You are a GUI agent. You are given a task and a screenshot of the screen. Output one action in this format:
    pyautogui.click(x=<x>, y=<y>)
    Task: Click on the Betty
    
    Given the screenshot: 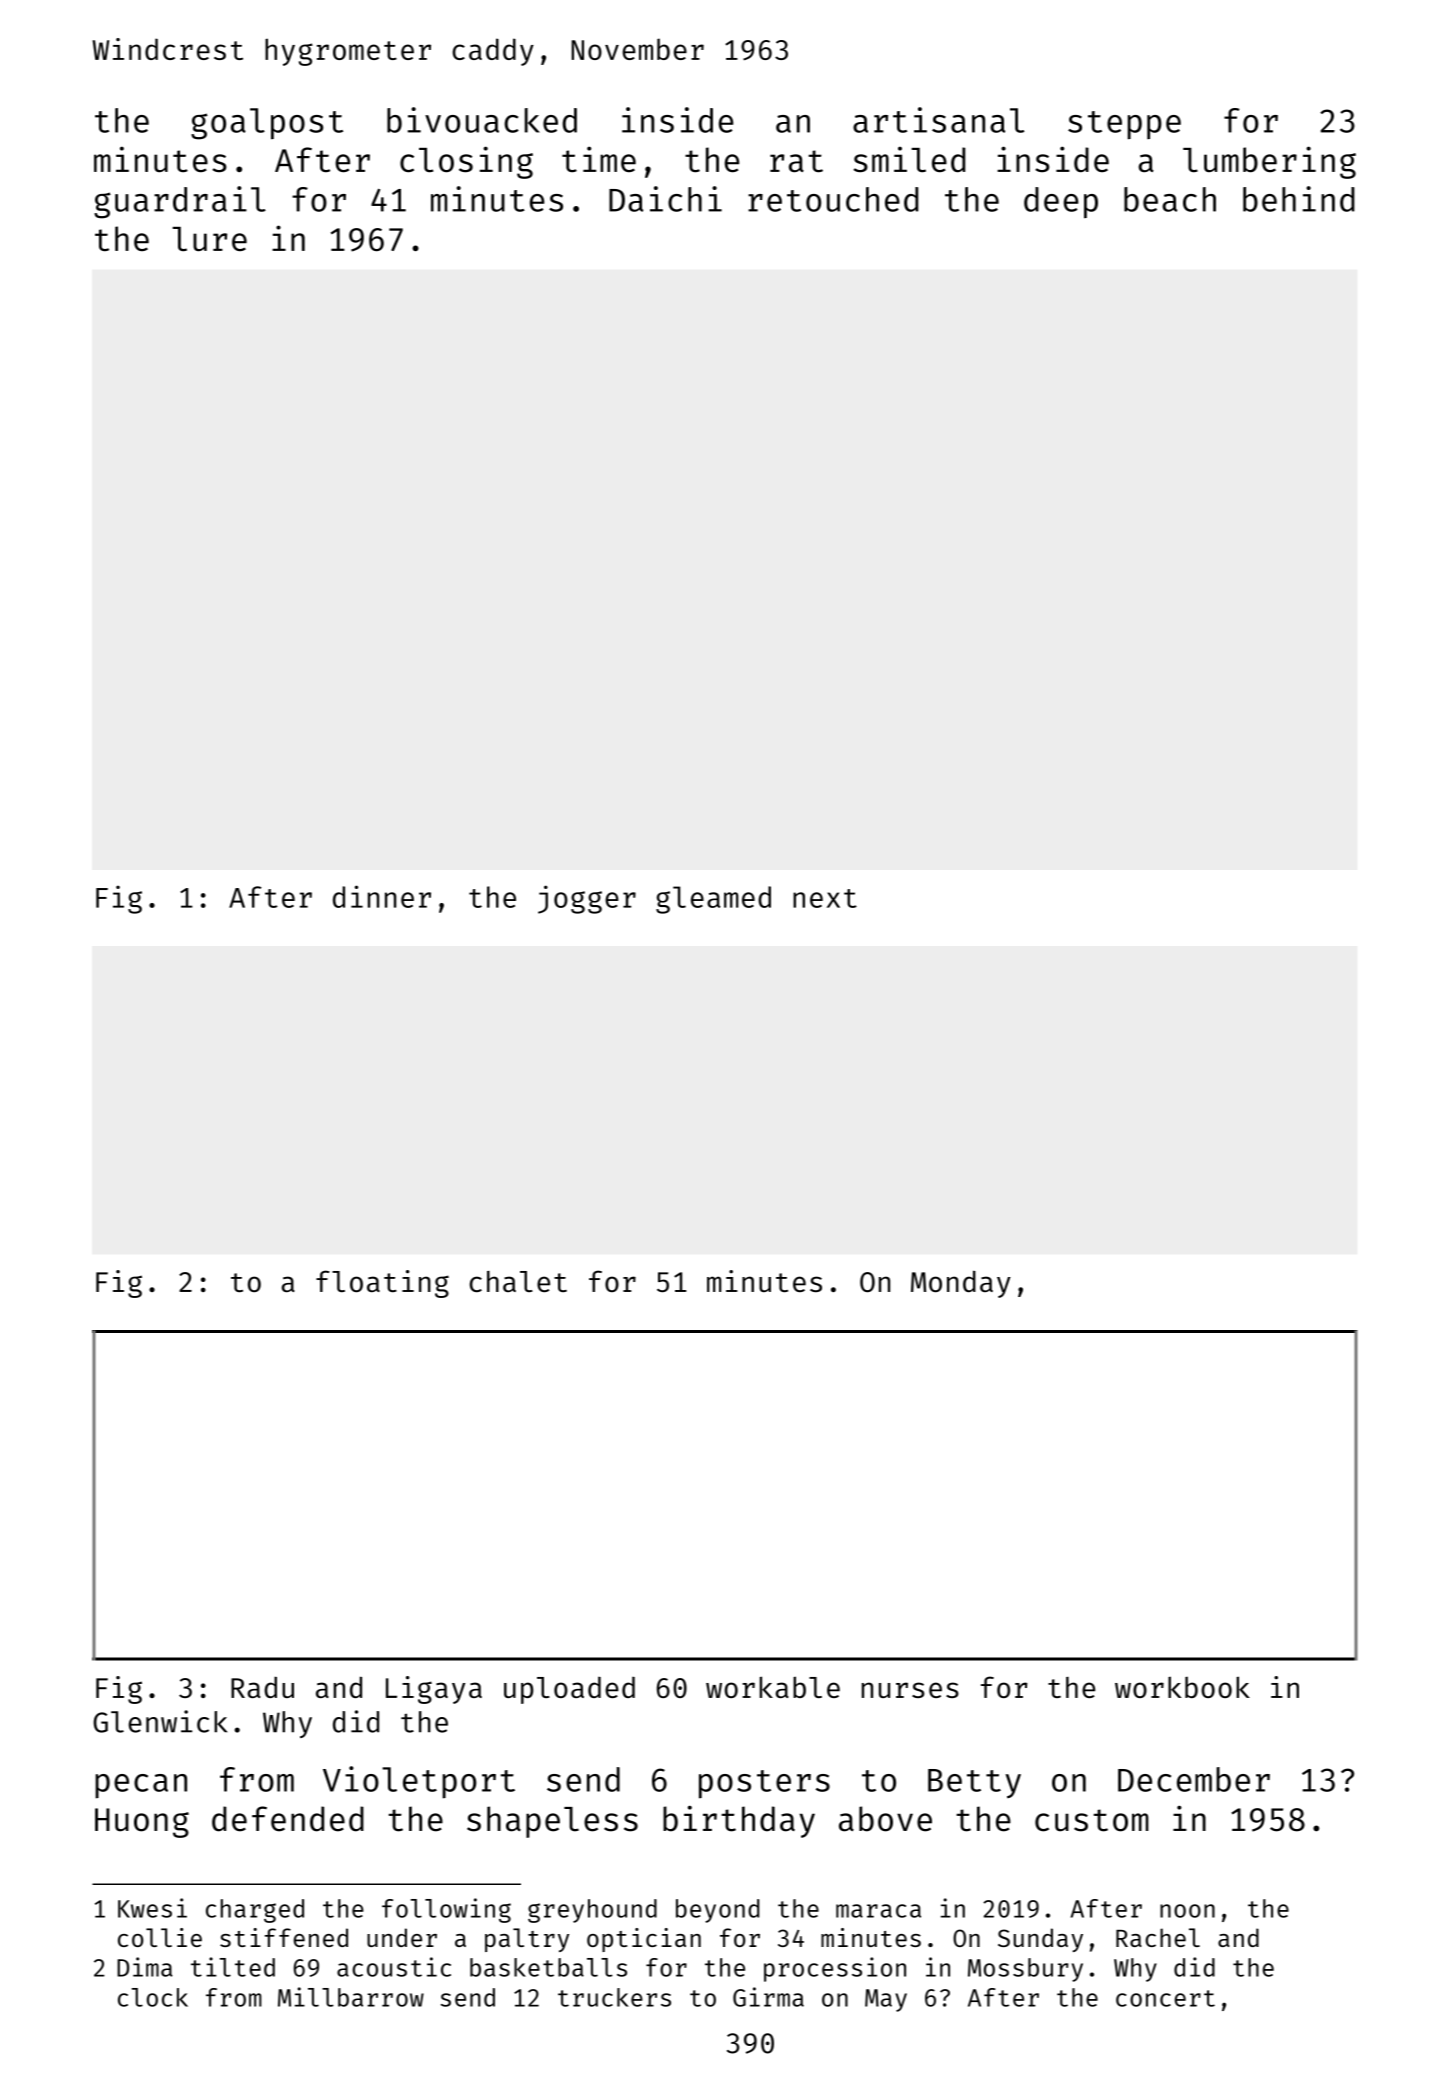 What is the action you would take?
    pyautogui.click(x=974, y=1783)
